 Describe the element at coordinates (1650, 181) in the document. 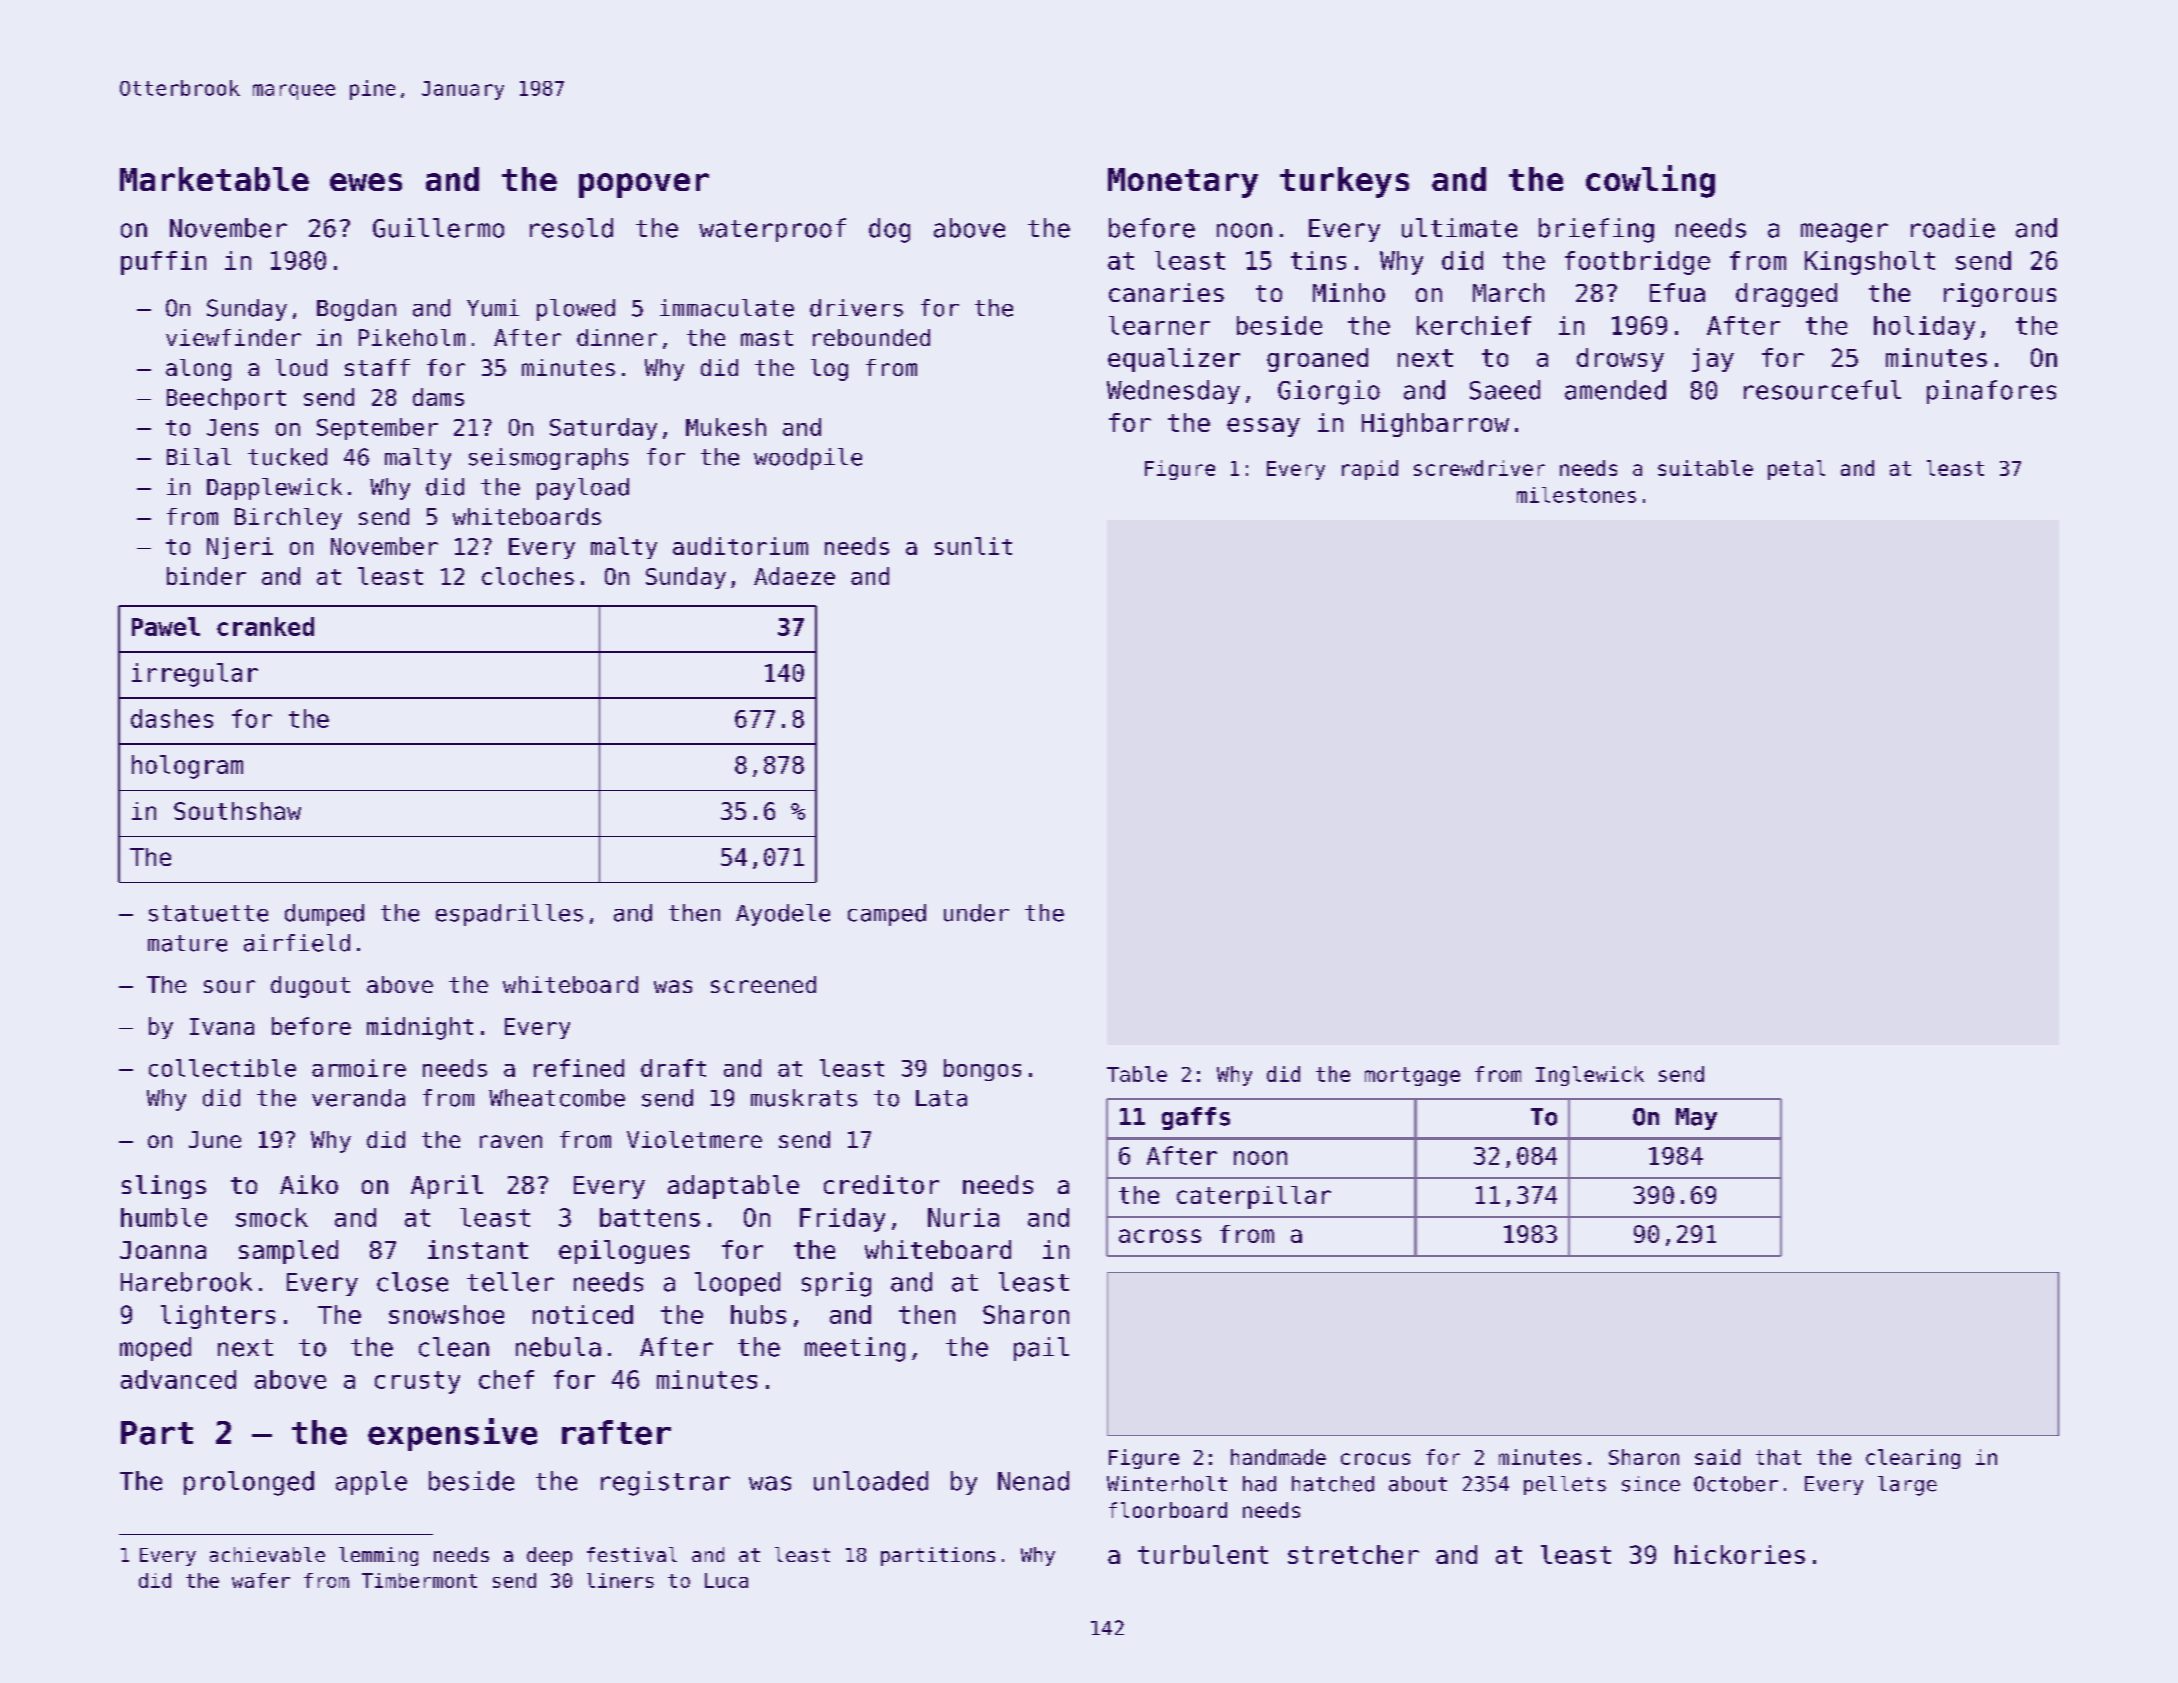

I see `cowling` at that location.
